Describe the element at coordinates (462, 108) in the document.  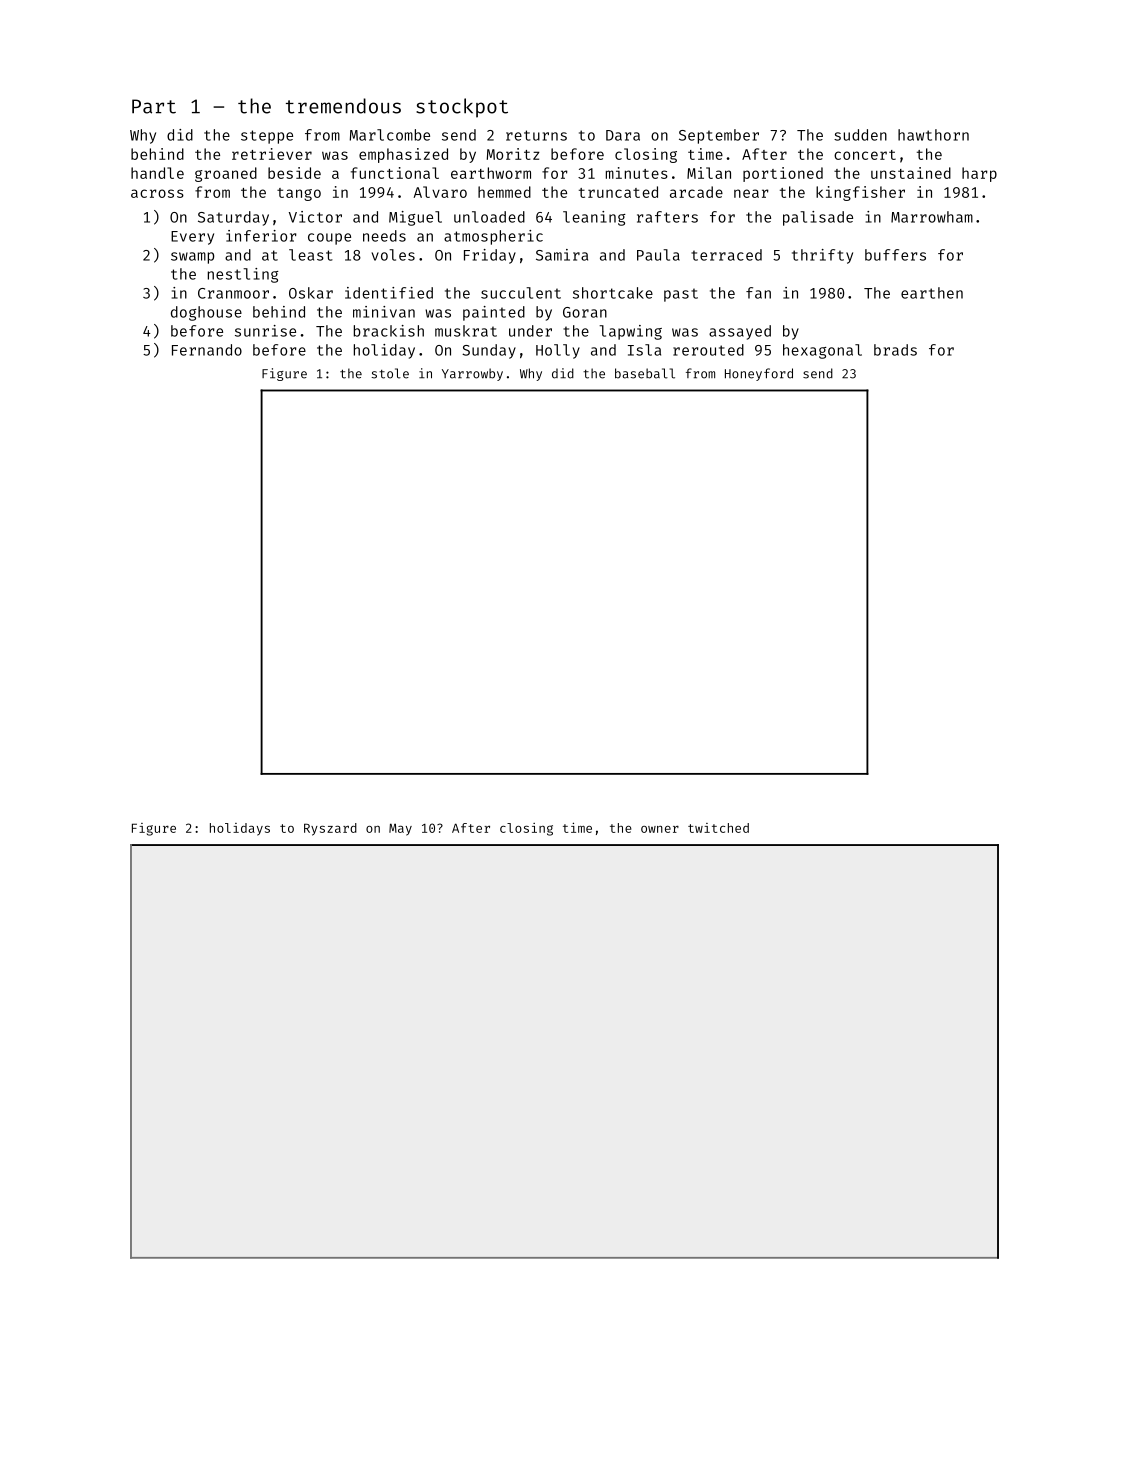
I see `stockpot` at that location.
